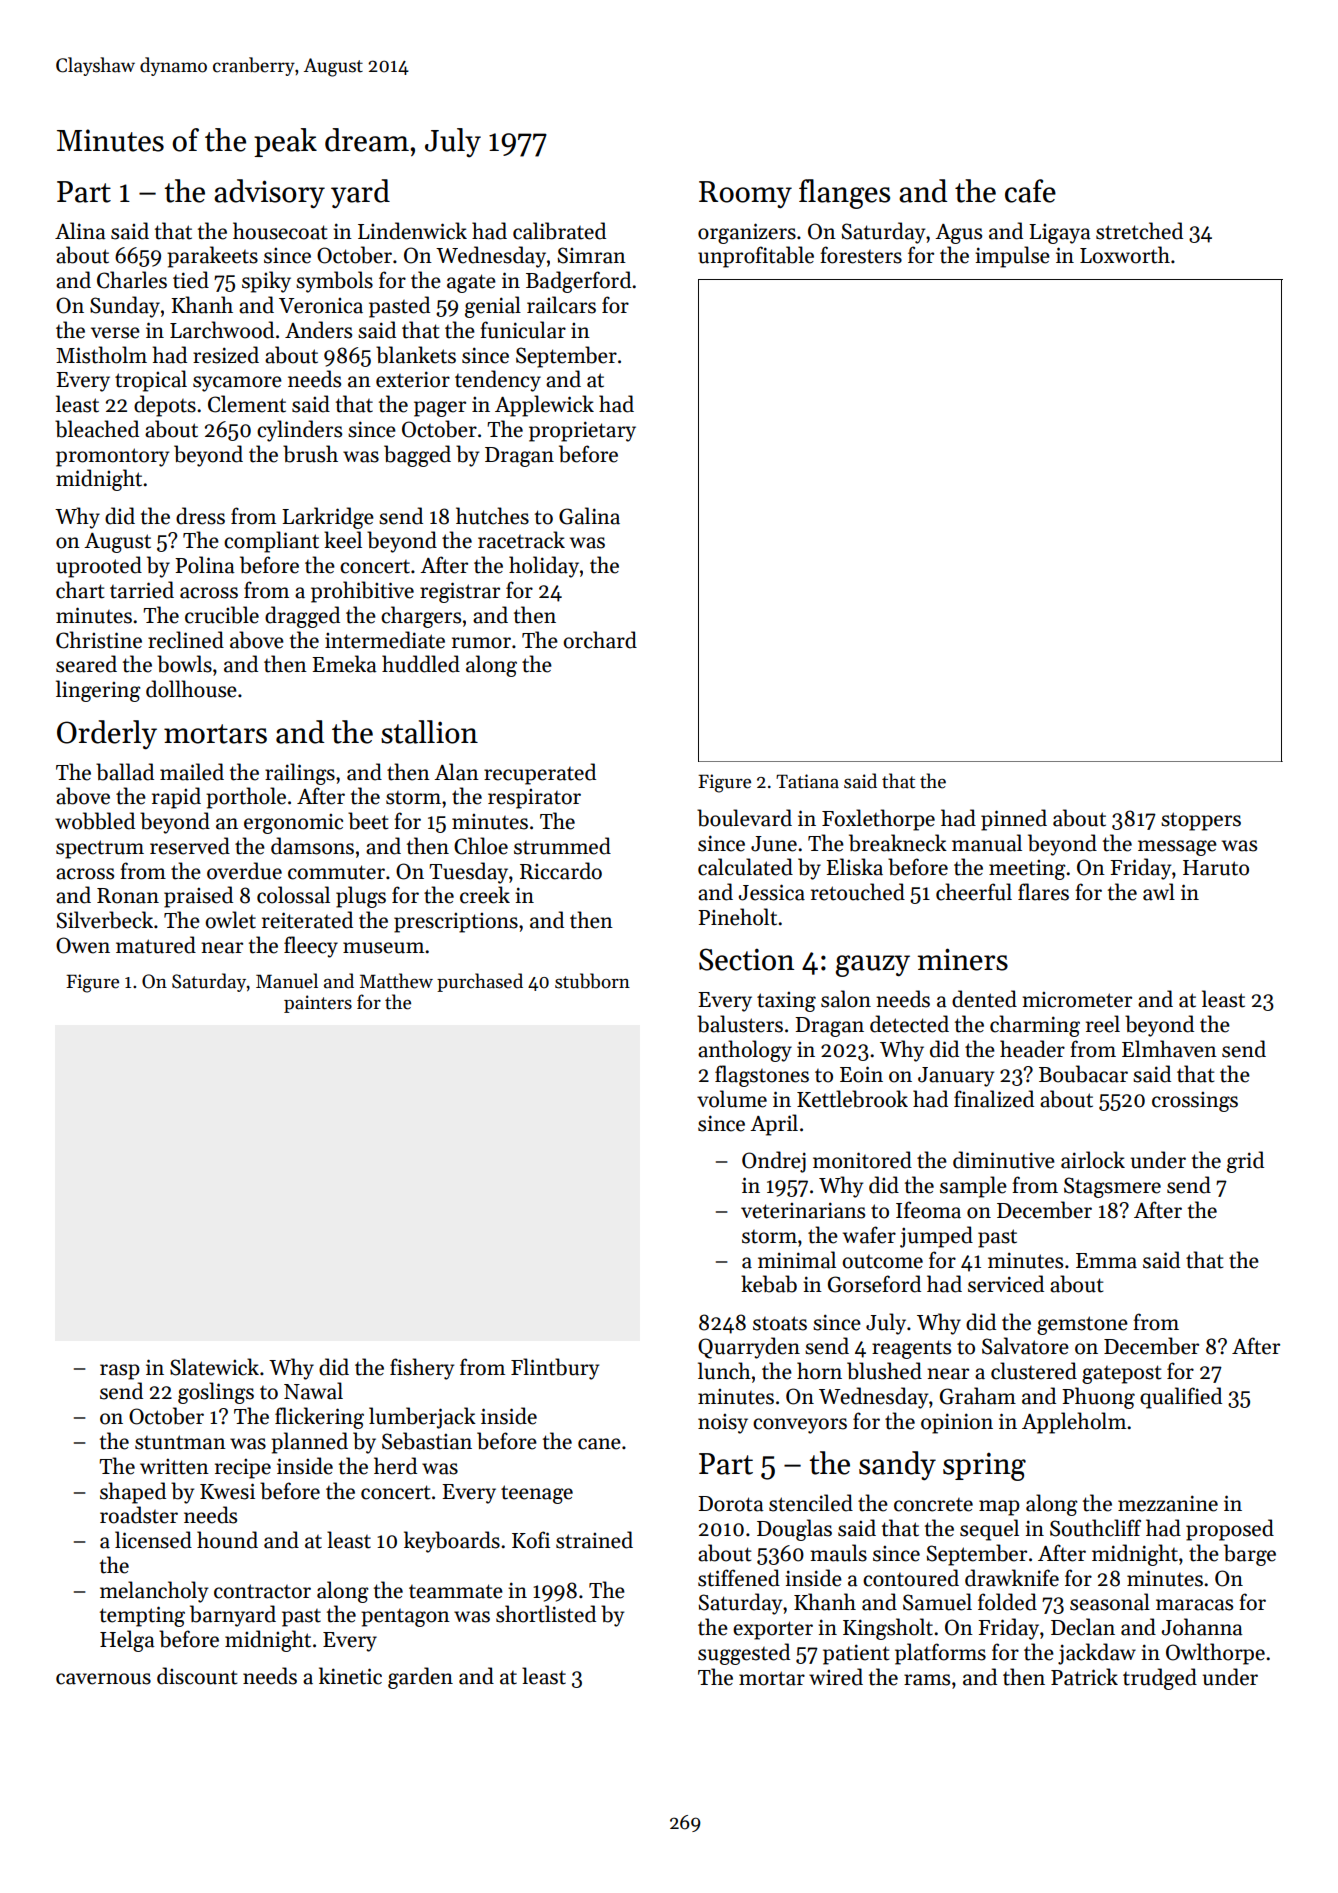  Describe the element at coordinates (582, 431) in the screenshot. I see `proprietary` at that location.
